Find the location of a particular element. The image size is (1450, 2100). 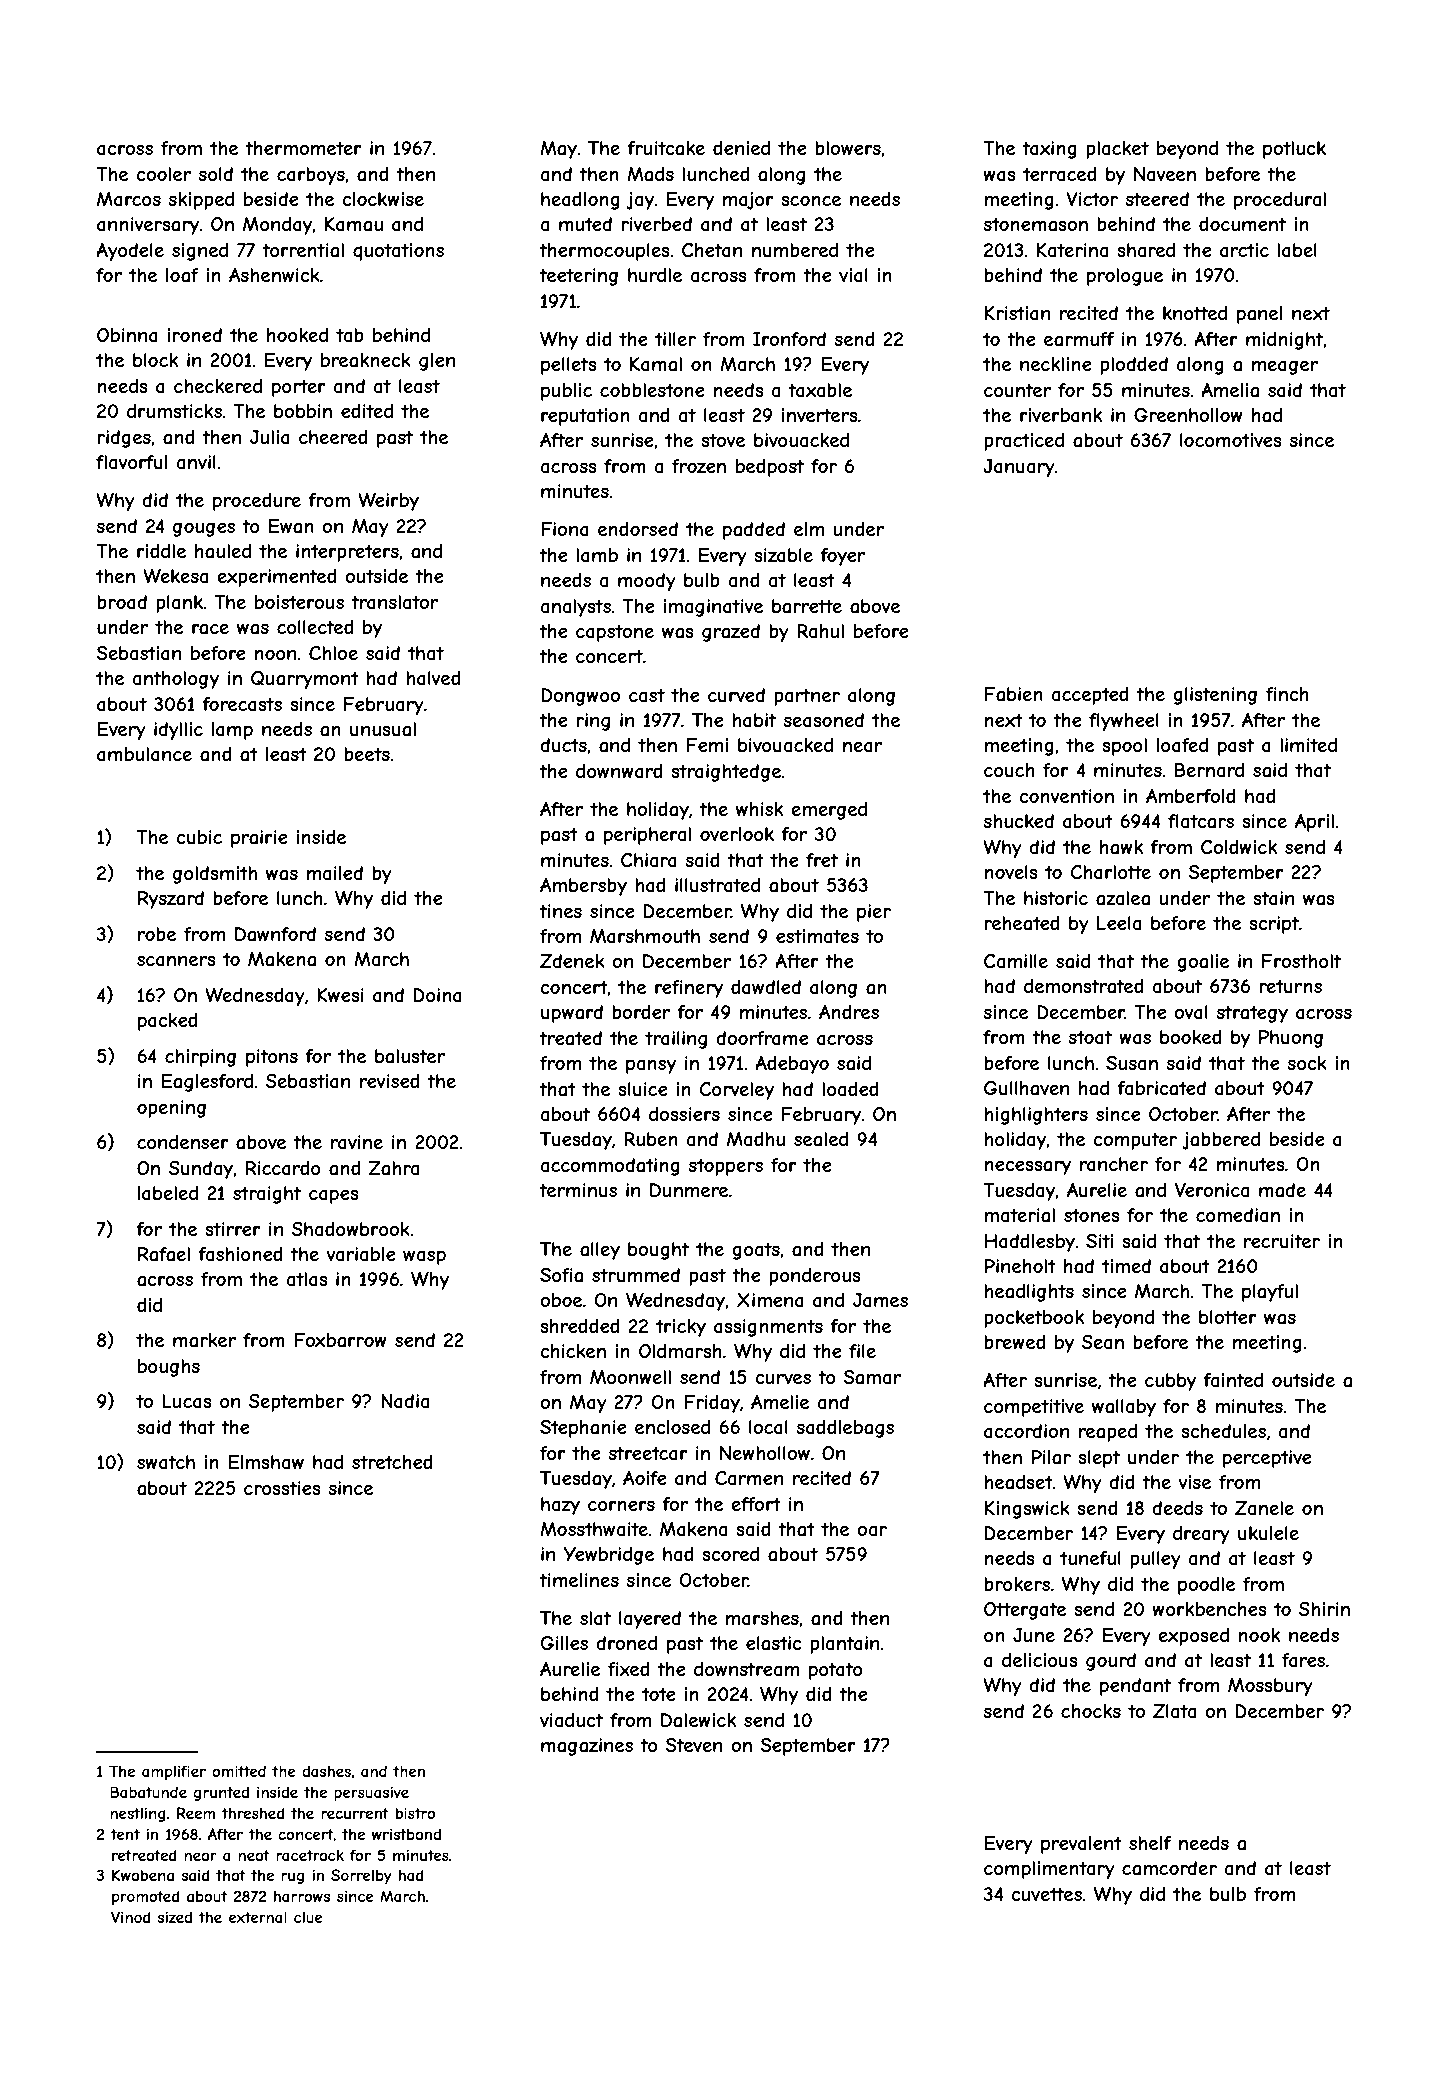

potato is located at coordinates (836, 1671).
